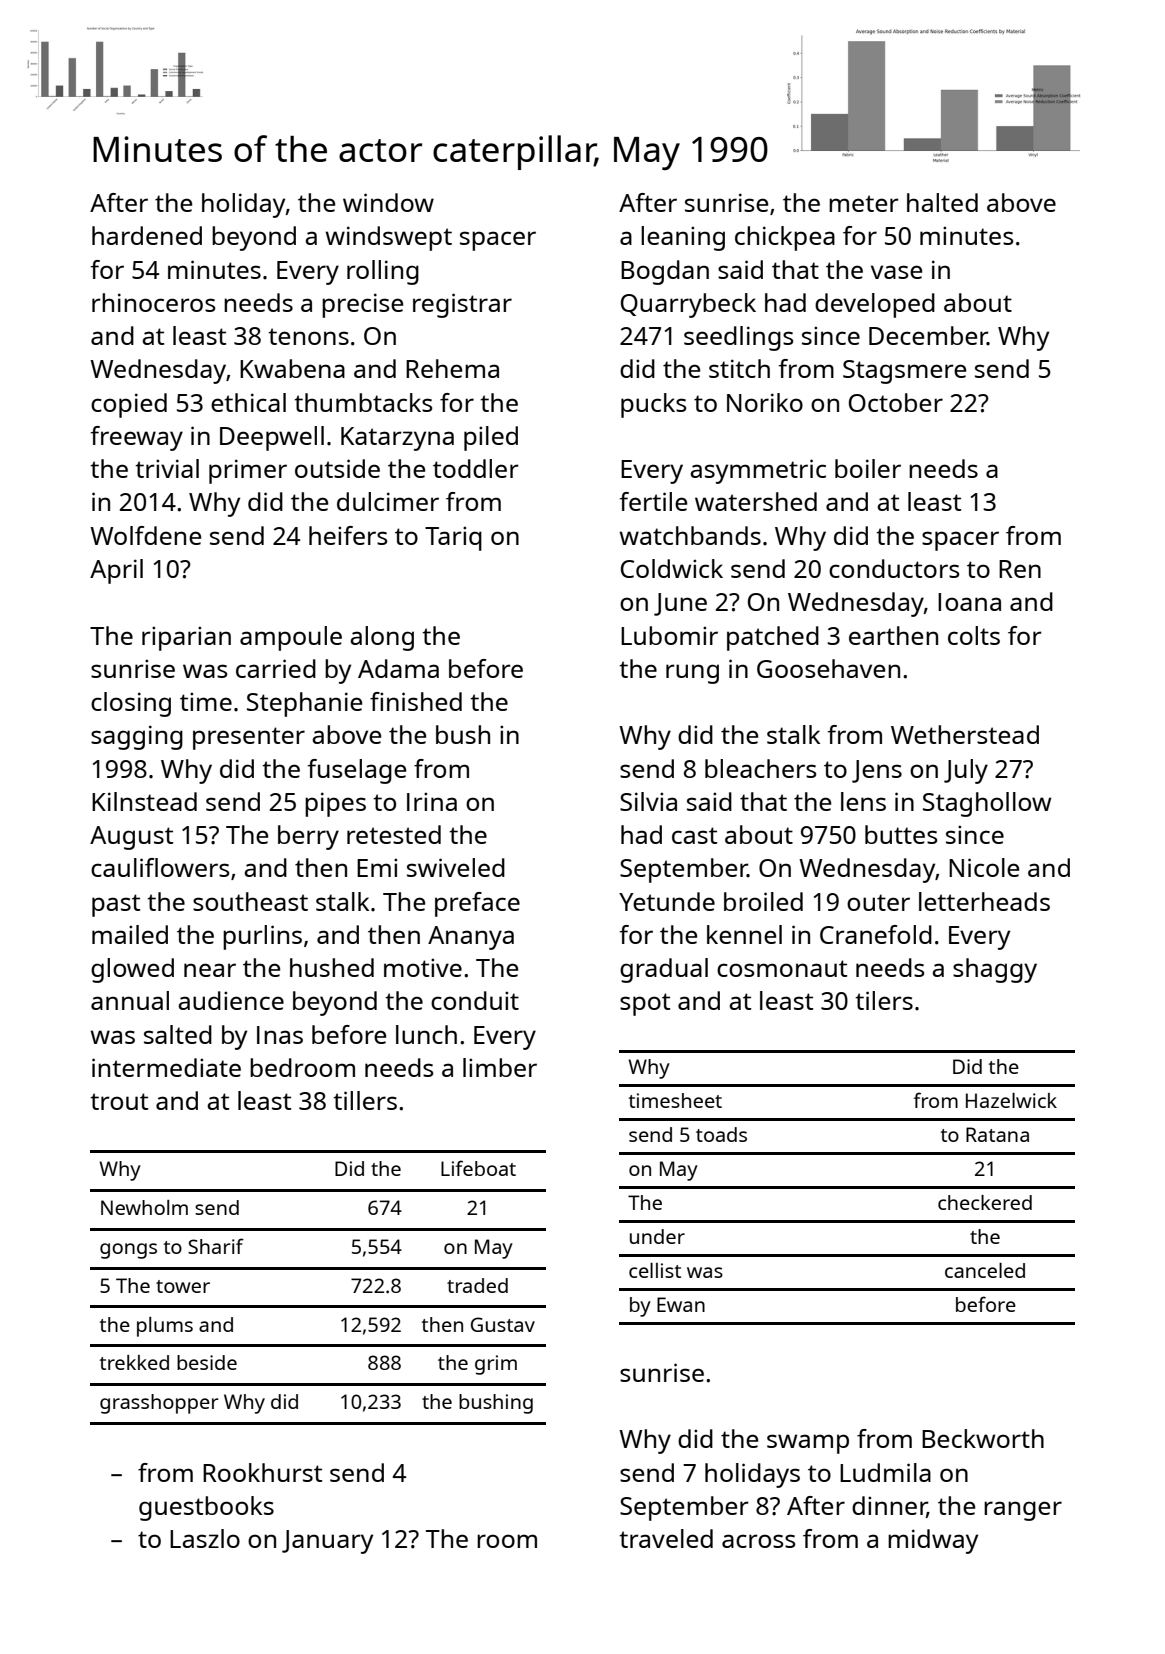 Image resolution: width=1165 pixels, height=1654 pixels. What do you see at coordinates (131, 704) in the screenshot?
I see `closing` at bounding box center [131, 704].
